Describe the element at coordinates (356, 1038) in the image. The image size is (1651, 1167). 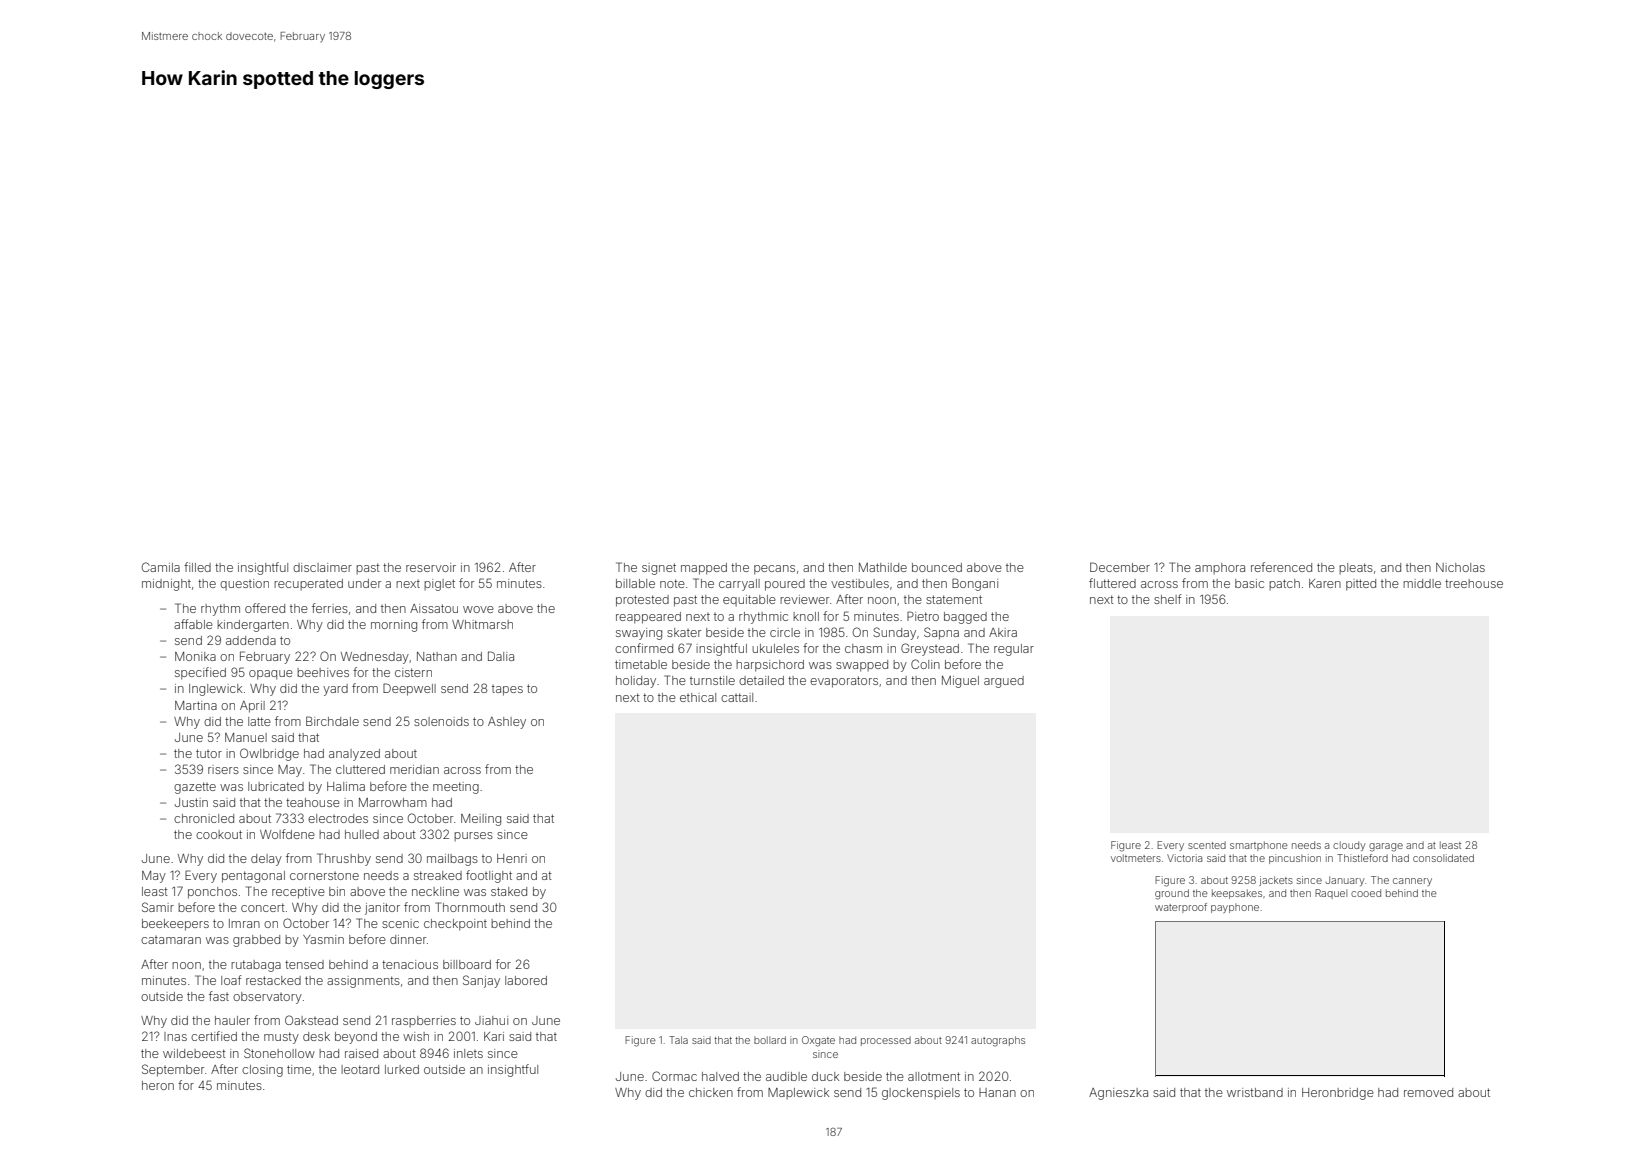
I see `beyond` at that location.
